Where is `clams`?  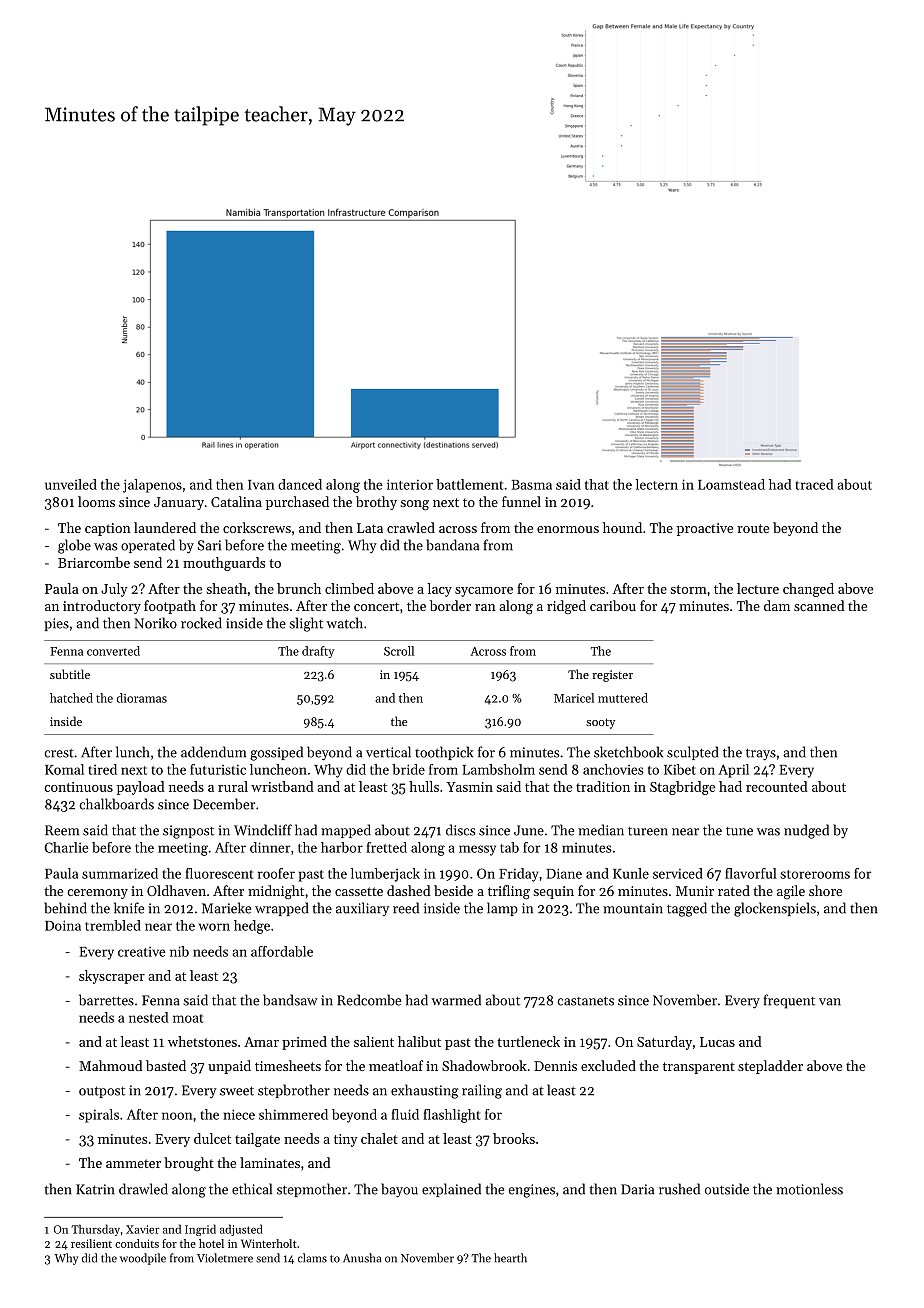 clams is located at coordinates (312, 1258).
